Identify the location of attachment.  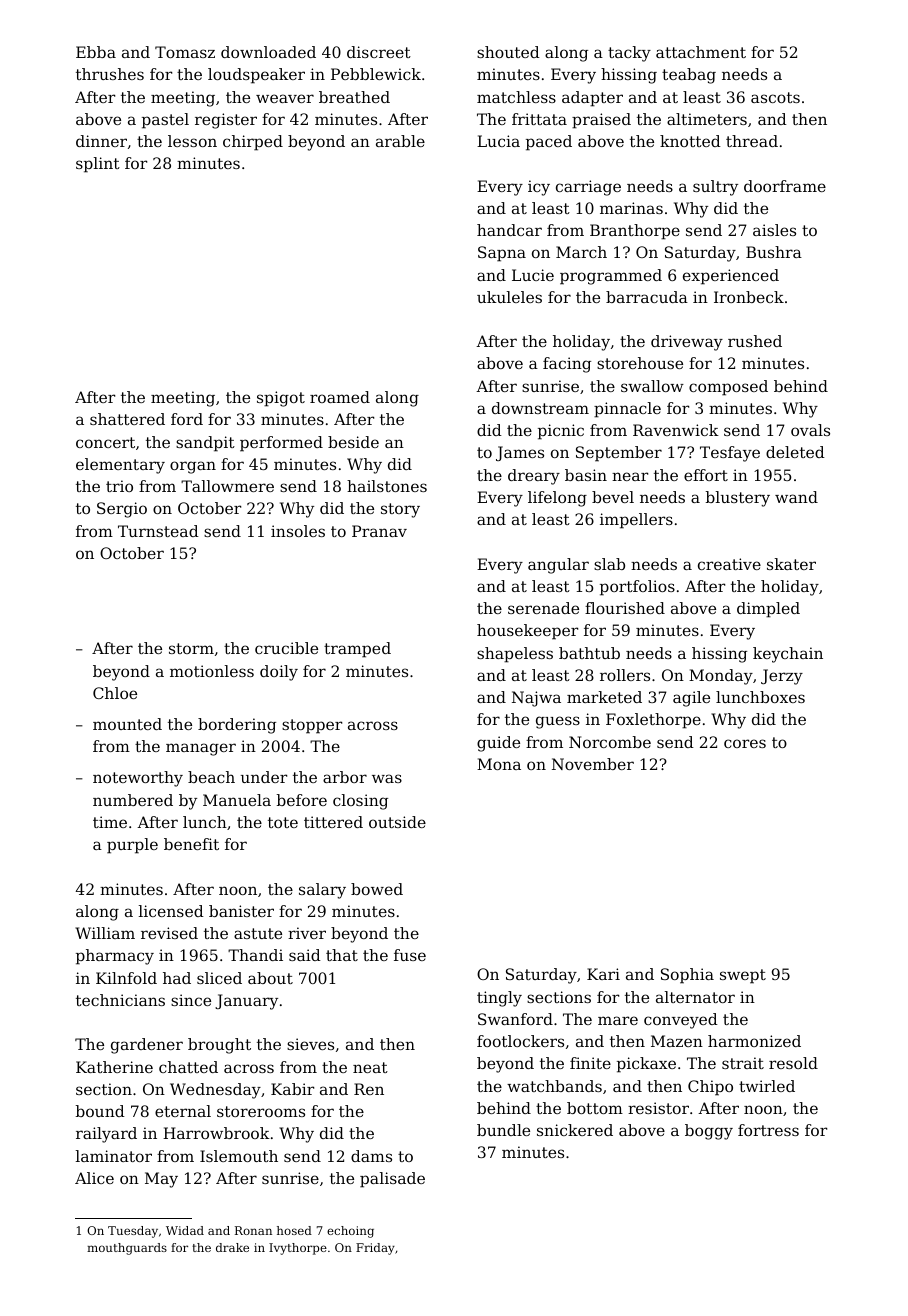
(701, 52).
